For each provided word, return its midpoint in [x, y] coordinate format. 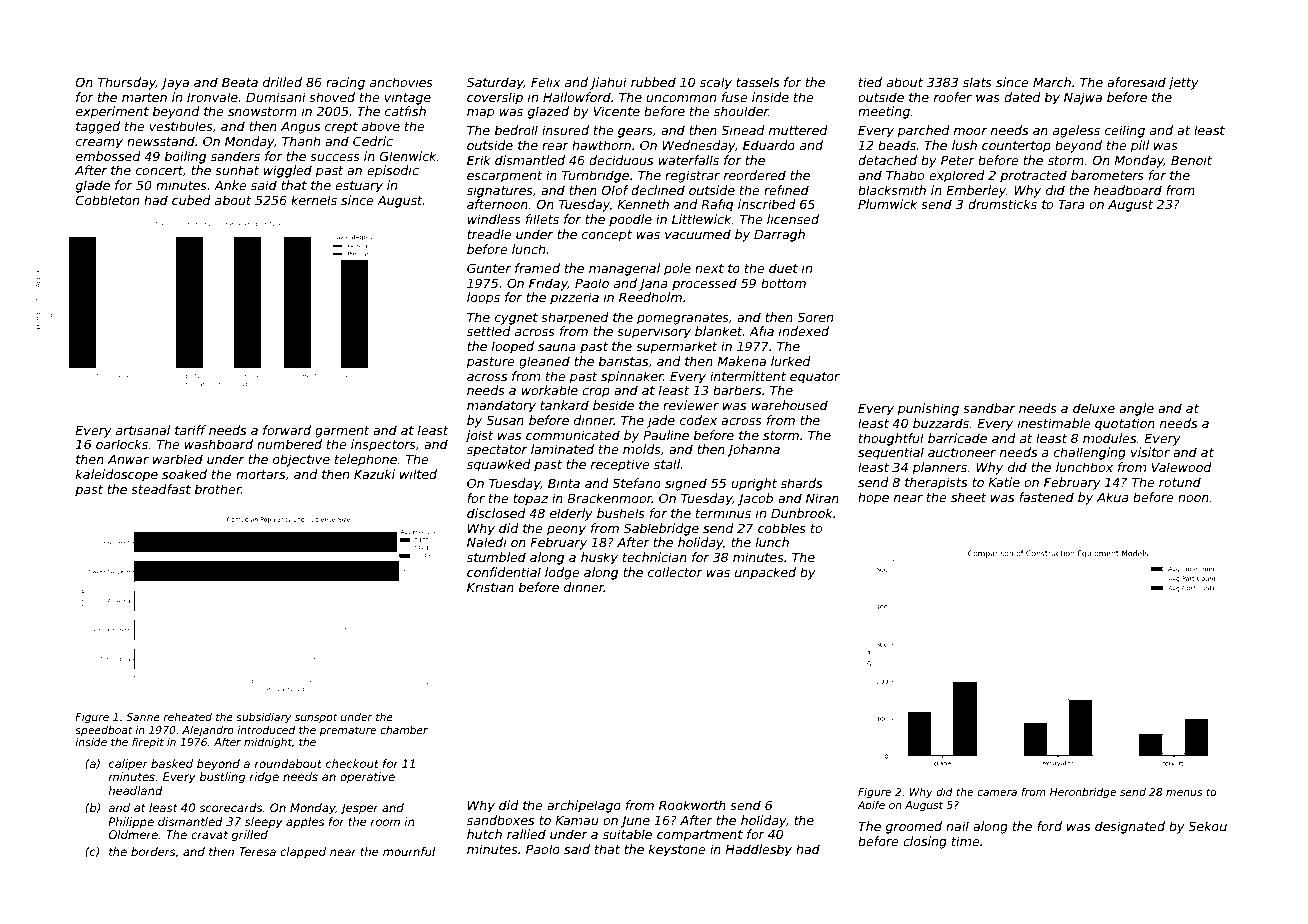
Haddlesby [758, 850]
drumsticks [1002, 204]
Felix [546, 82]
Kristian [490, 587]
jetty [1183, 83]
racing [345, 83]
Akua [1113, 497]
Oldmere [133, 834]
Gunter [489, 268]
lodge [562, 573]
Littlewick [702, 219]
